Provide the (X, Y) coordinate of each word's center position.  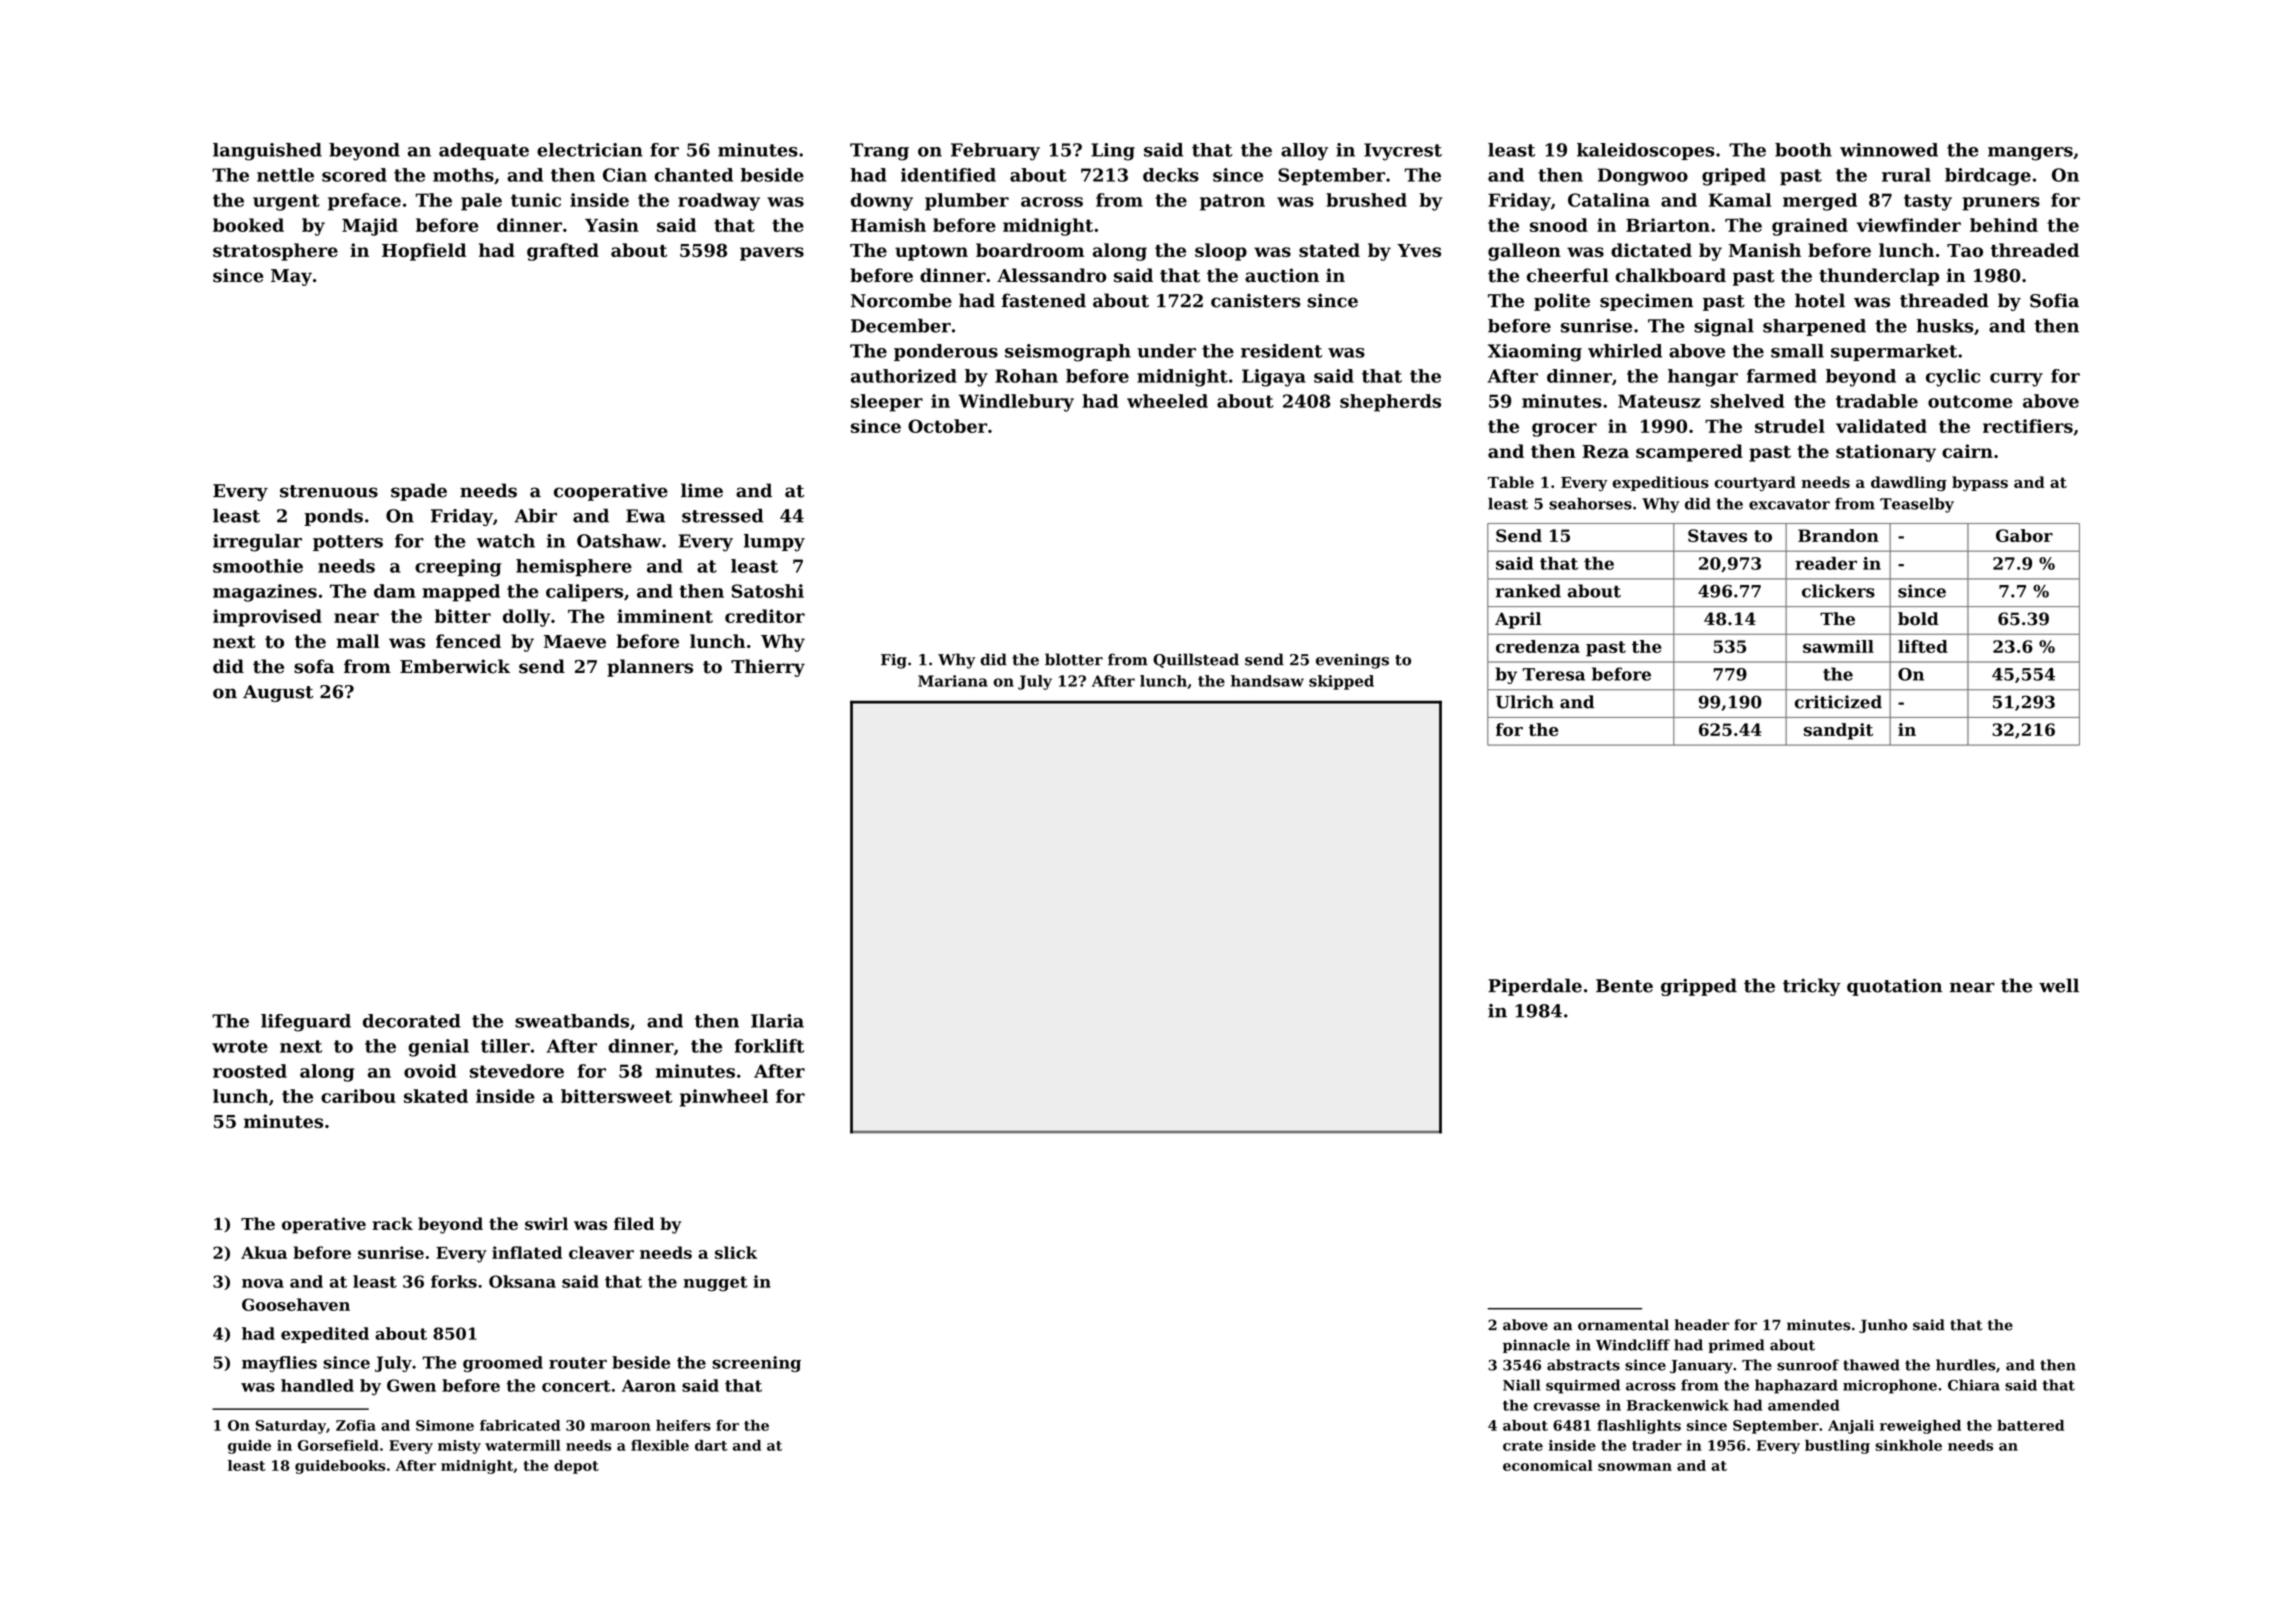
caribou (358, 1096)
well (2059, 985)
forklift (769, 1046)
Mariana (953, 681)
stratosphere (275, 252)
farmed (1782, 376)
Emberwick (455, 666)
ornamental (1623, 1325)
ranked (1528, 591)
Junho (1883, 1326)
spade (419, 492)
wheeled (1167, 401)
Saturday (291, 1427)
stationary (1886, 453)
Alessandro (1051, 275)
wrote (240, 1046)
